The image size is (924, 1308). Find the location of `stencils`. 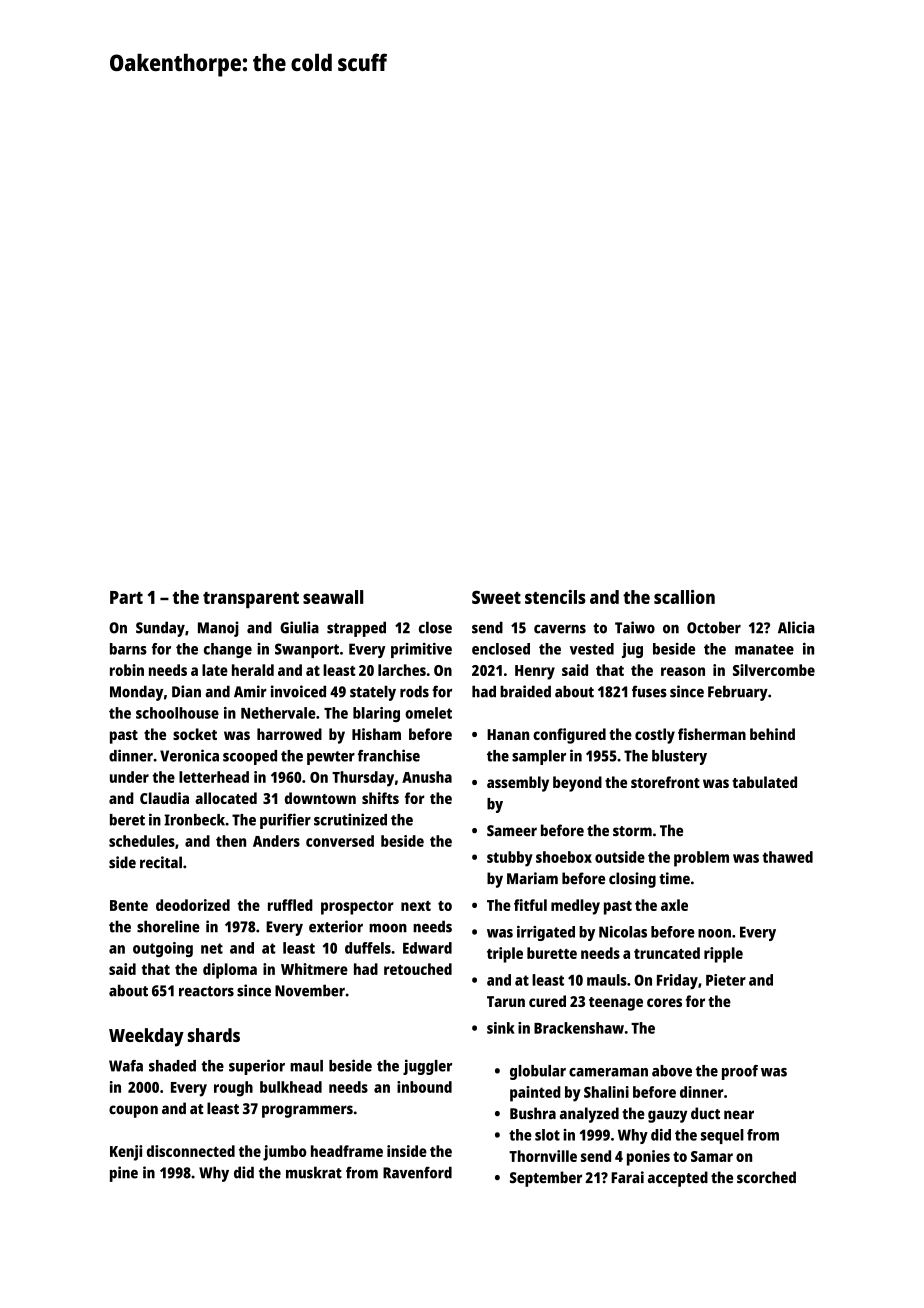

stencils is located at coordinates (555, 597).
